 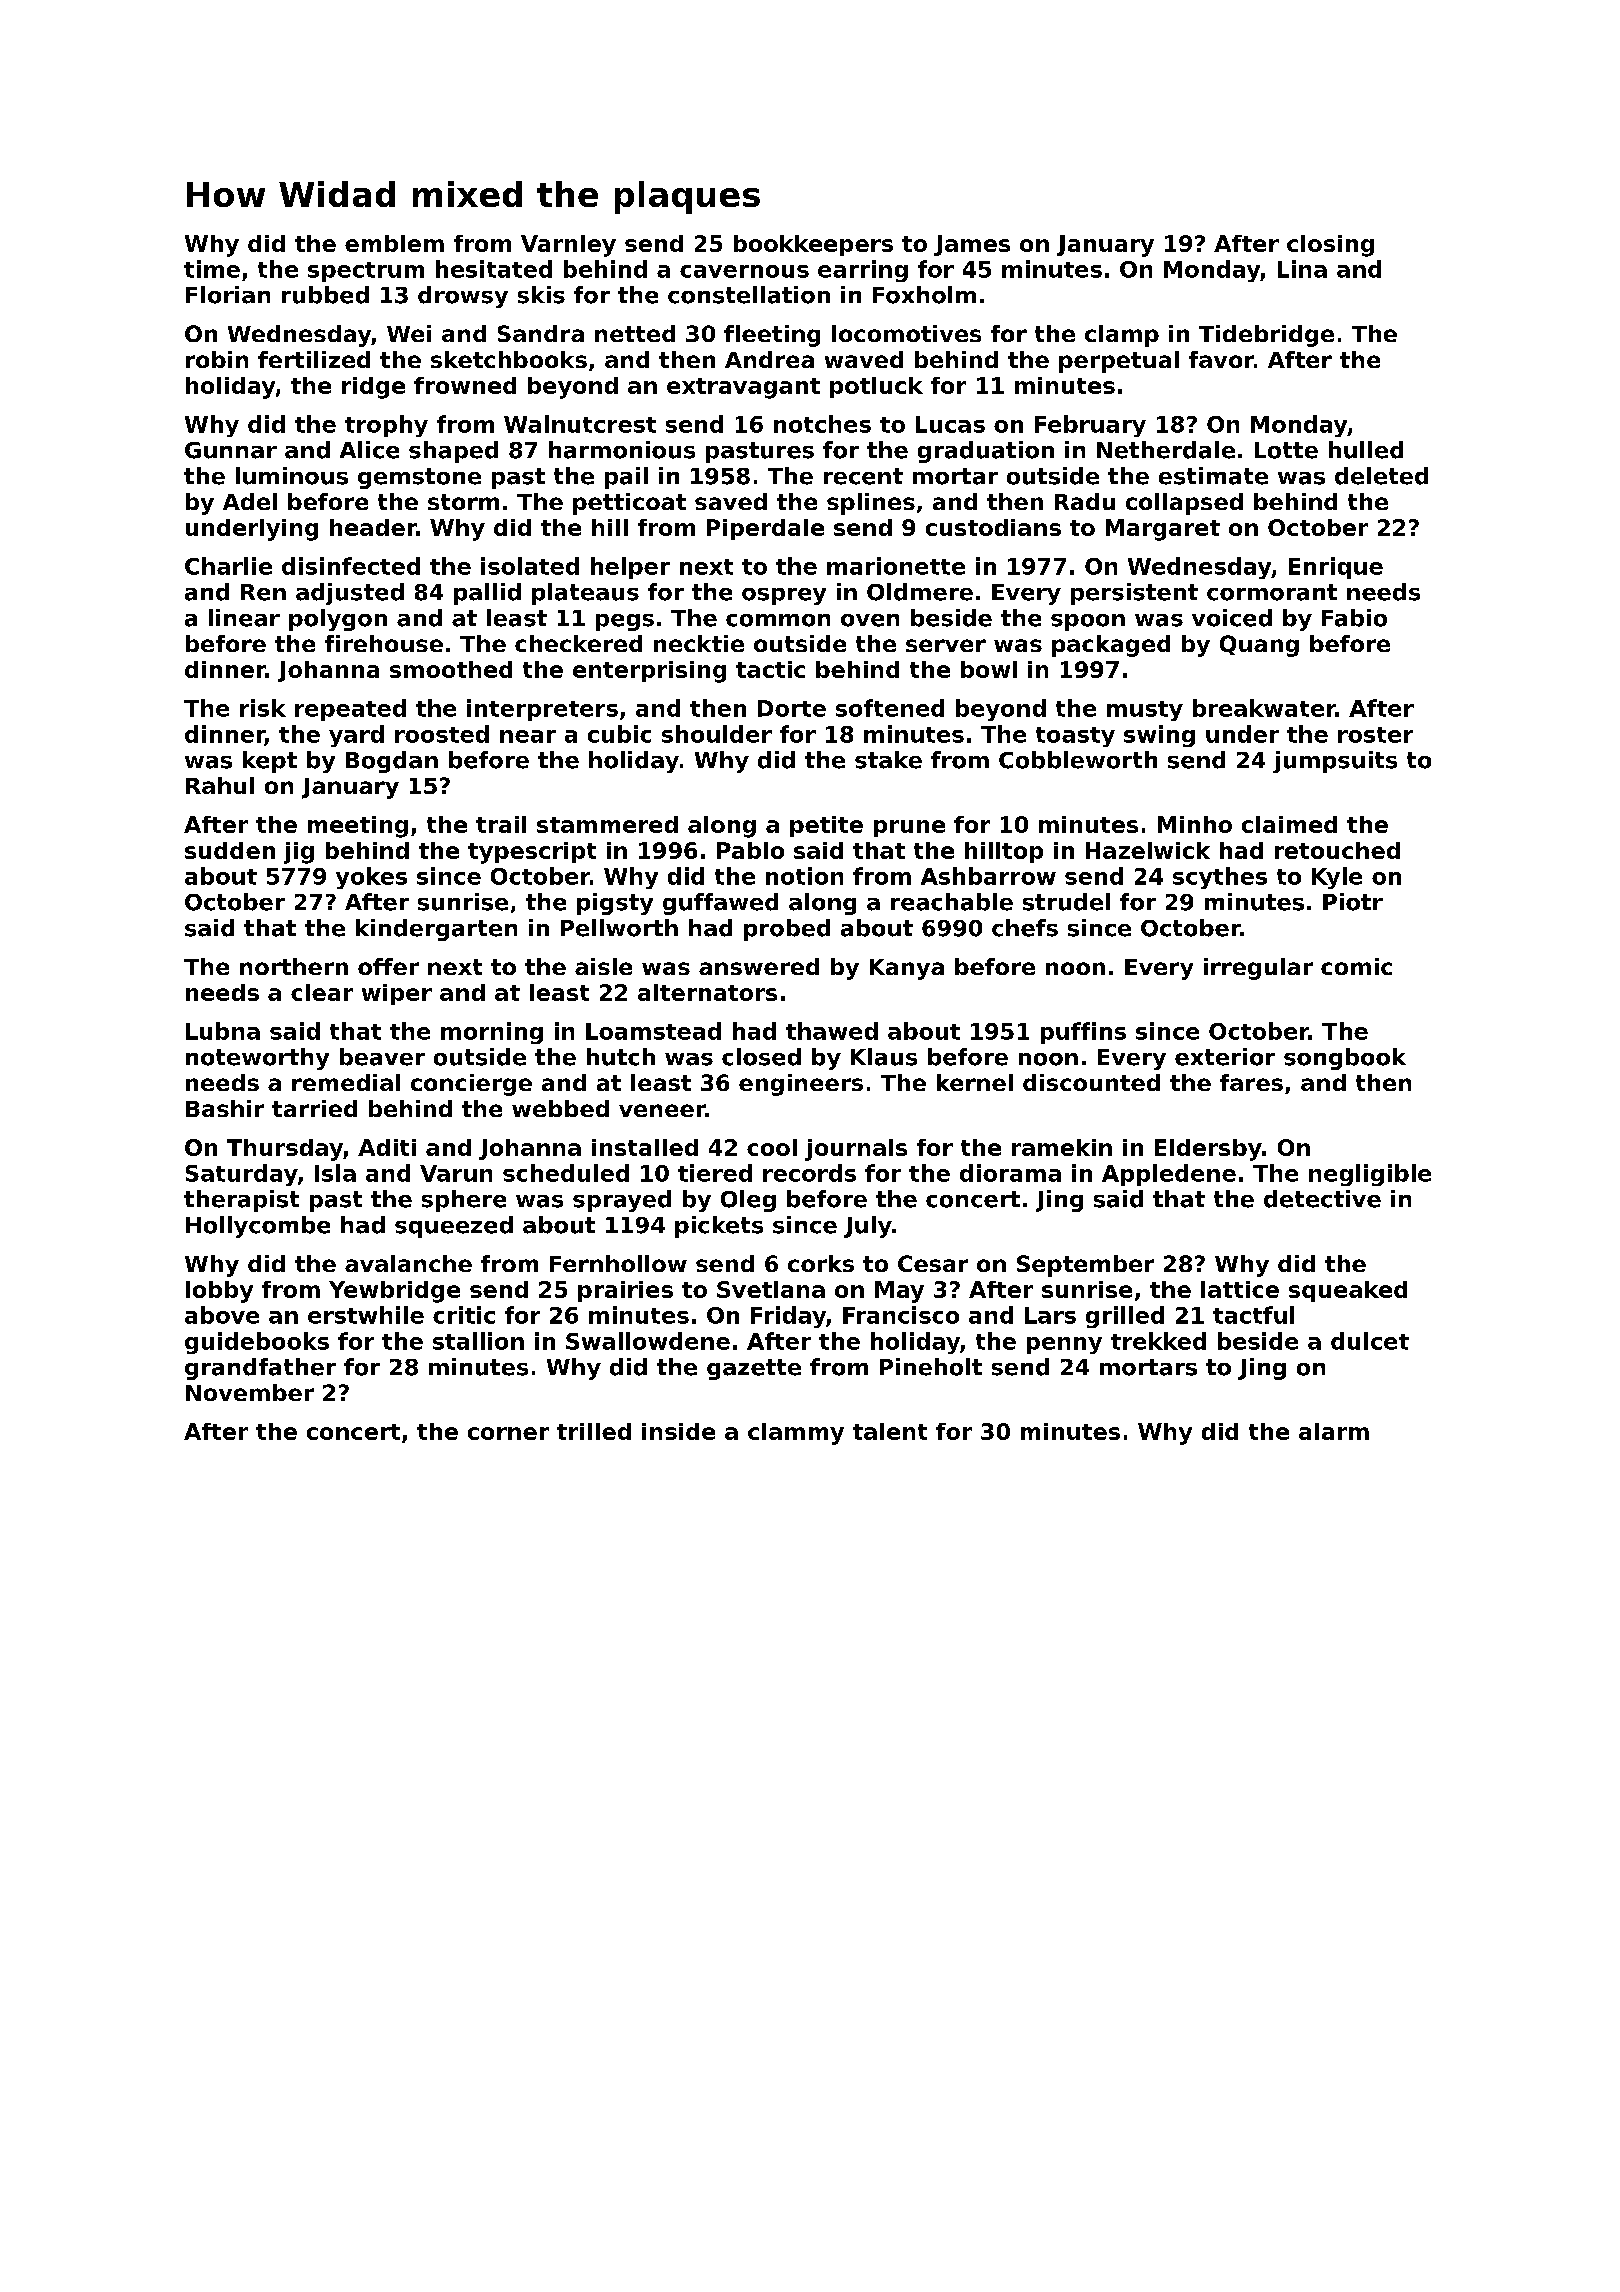 What do you see at coordinates (230, 850) in the screenshot?
I see `sudden` at bounding box center [230, 850].
